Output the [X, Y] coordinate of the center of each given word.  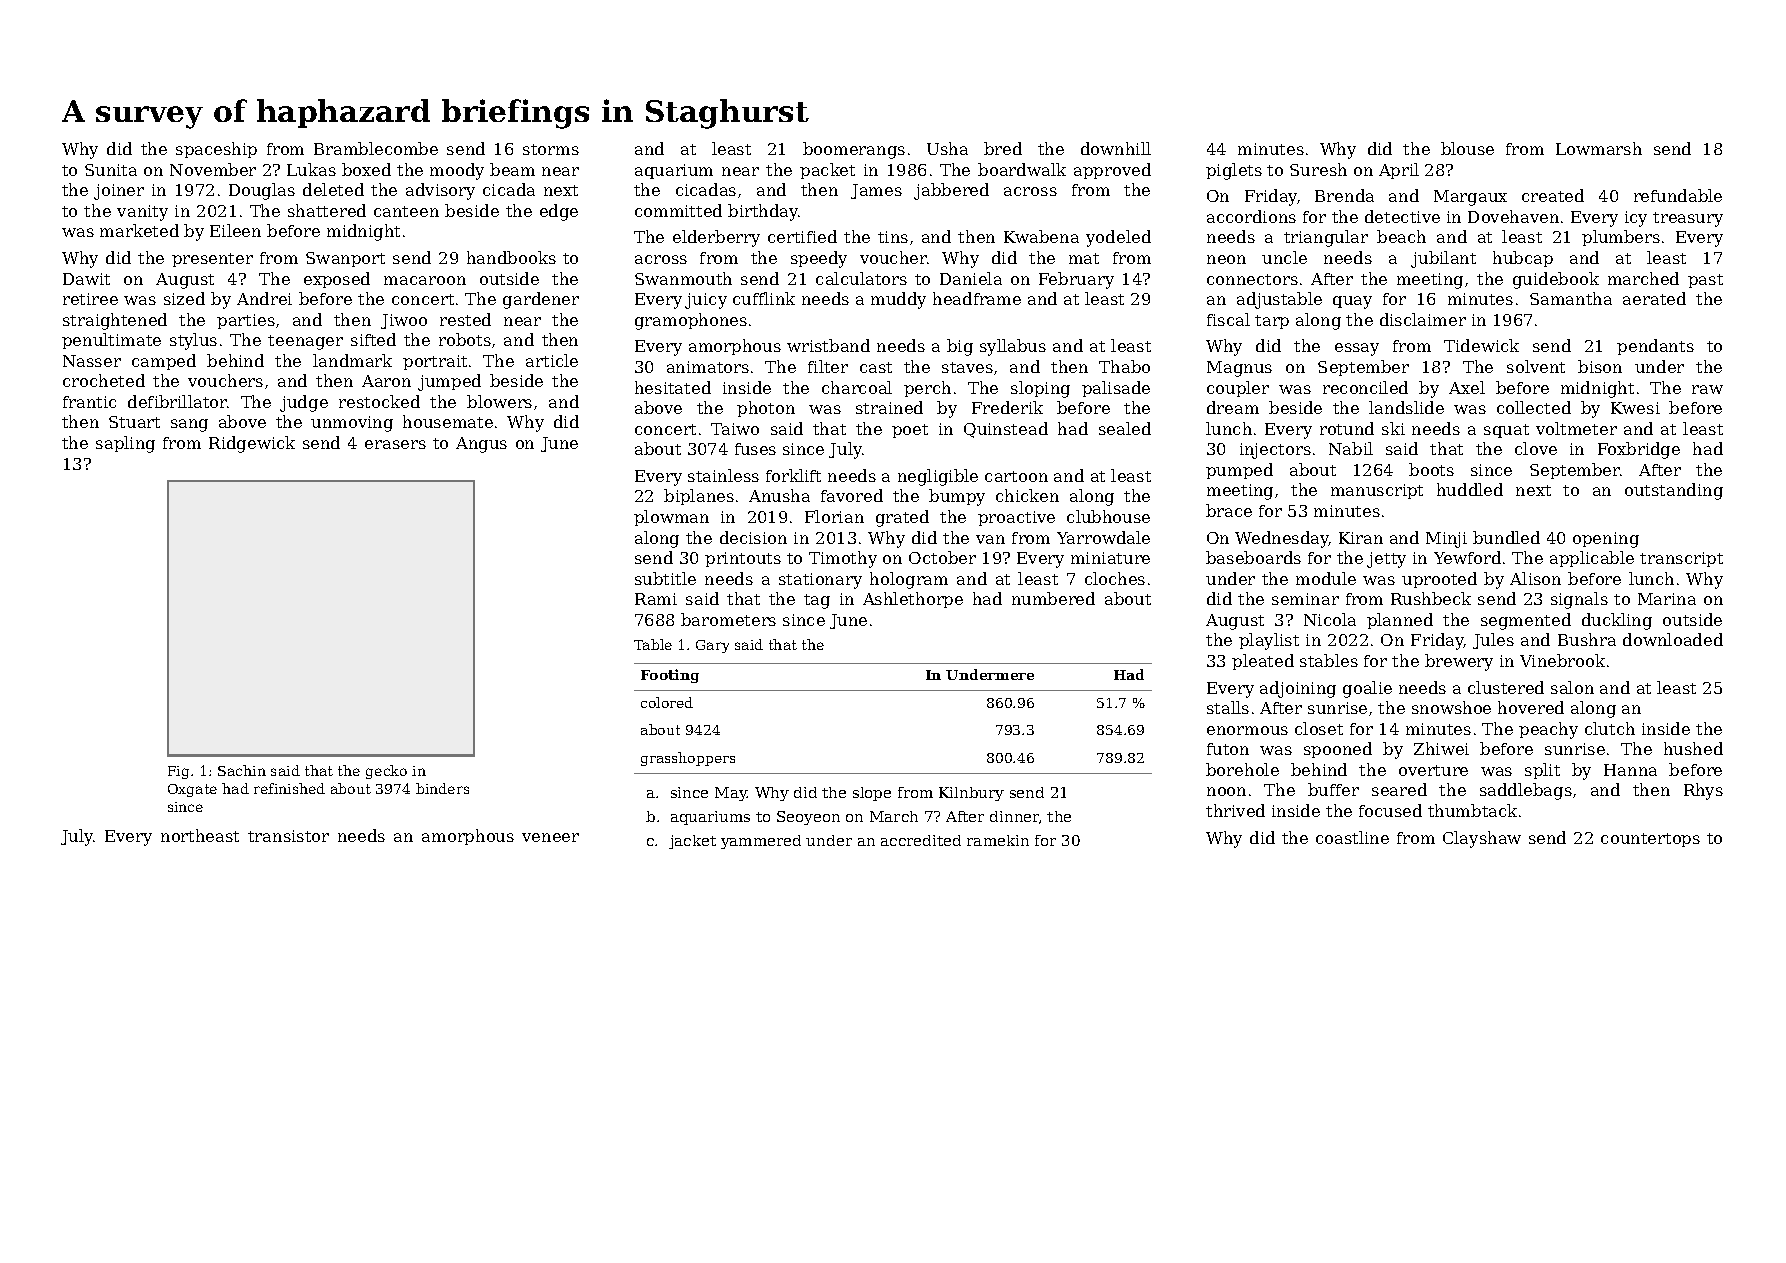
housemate [448, 421]
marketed [139, 230]
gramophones [691, 321]
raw [1707, 389]
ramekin [998, 840]
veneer [550, 837]
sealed [1125, 428]
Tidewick [1481, 345]
